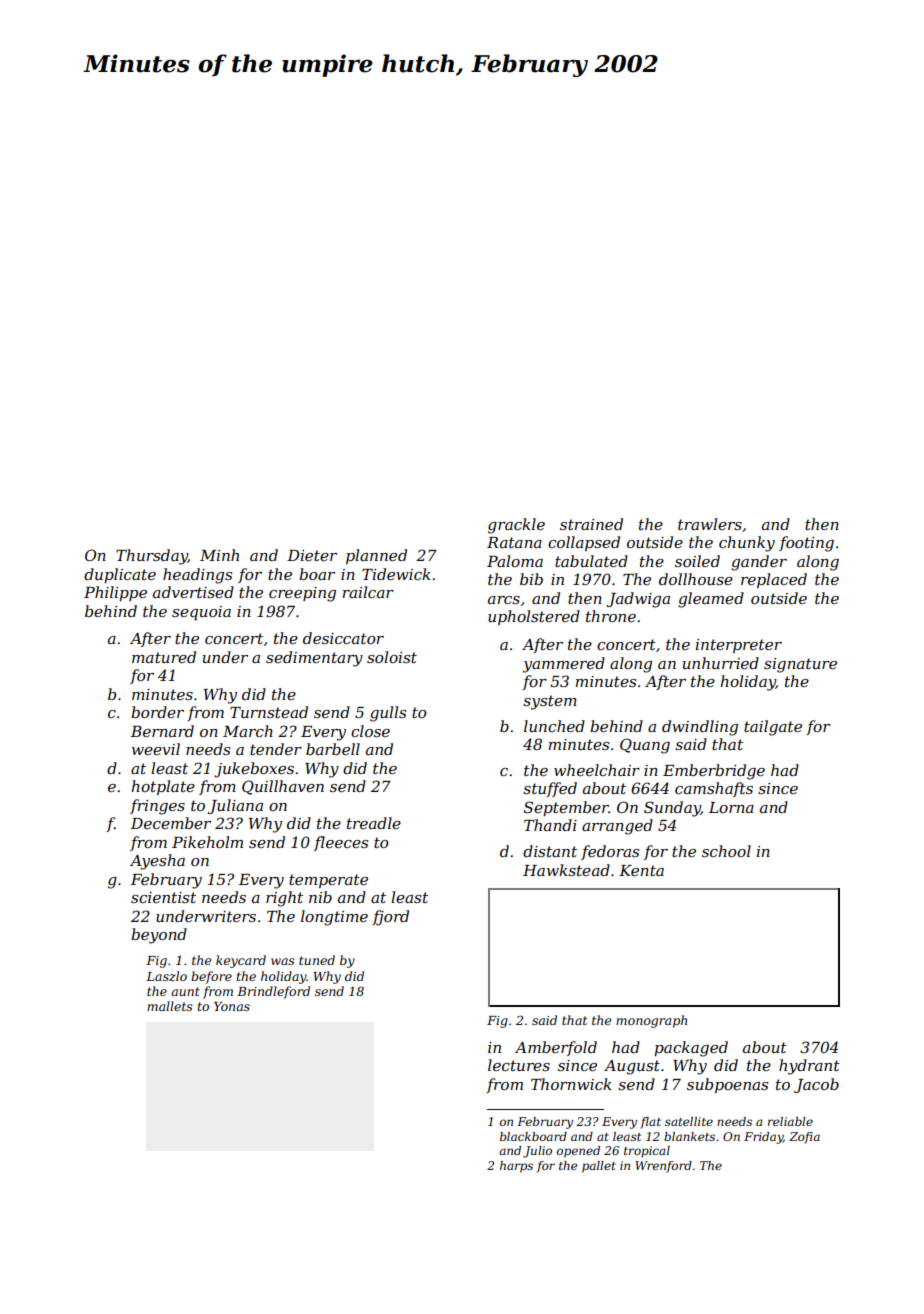 This document has height=1314, width=924. I want to click on packaged, so click(691, 1049).
